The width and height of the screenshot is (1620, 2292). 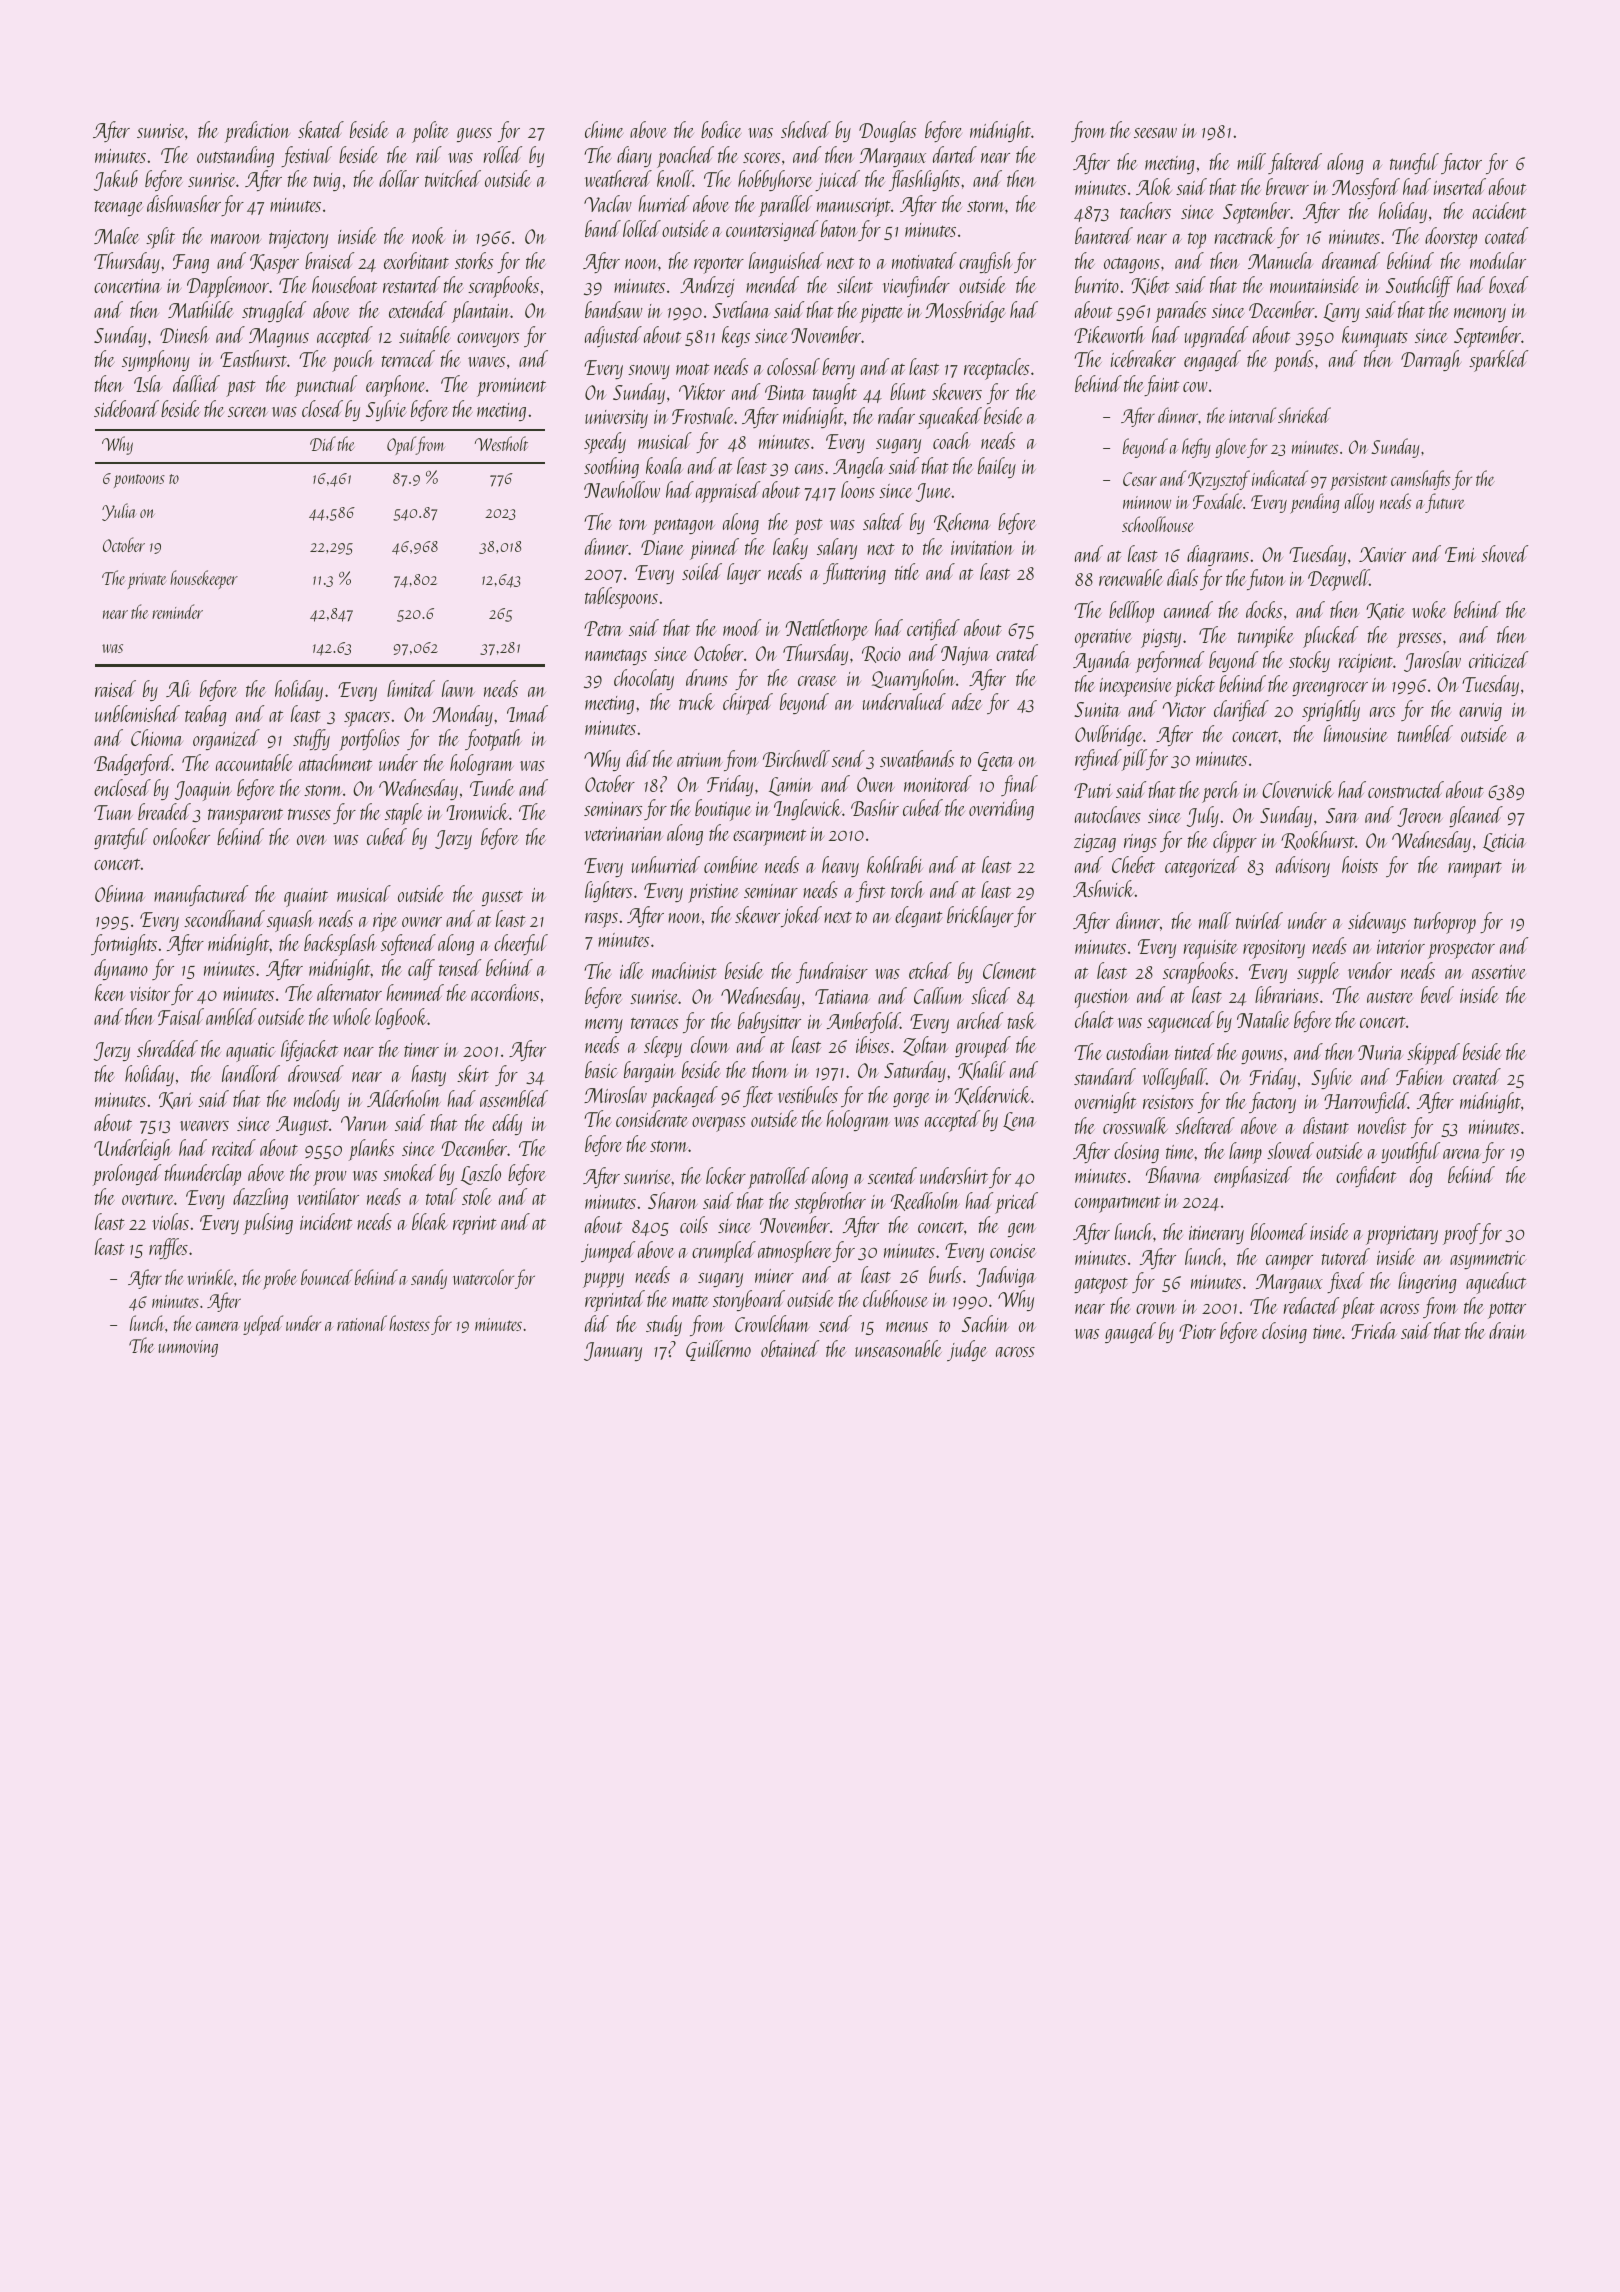 I want to click on July, so click(x=1203, y=816).
